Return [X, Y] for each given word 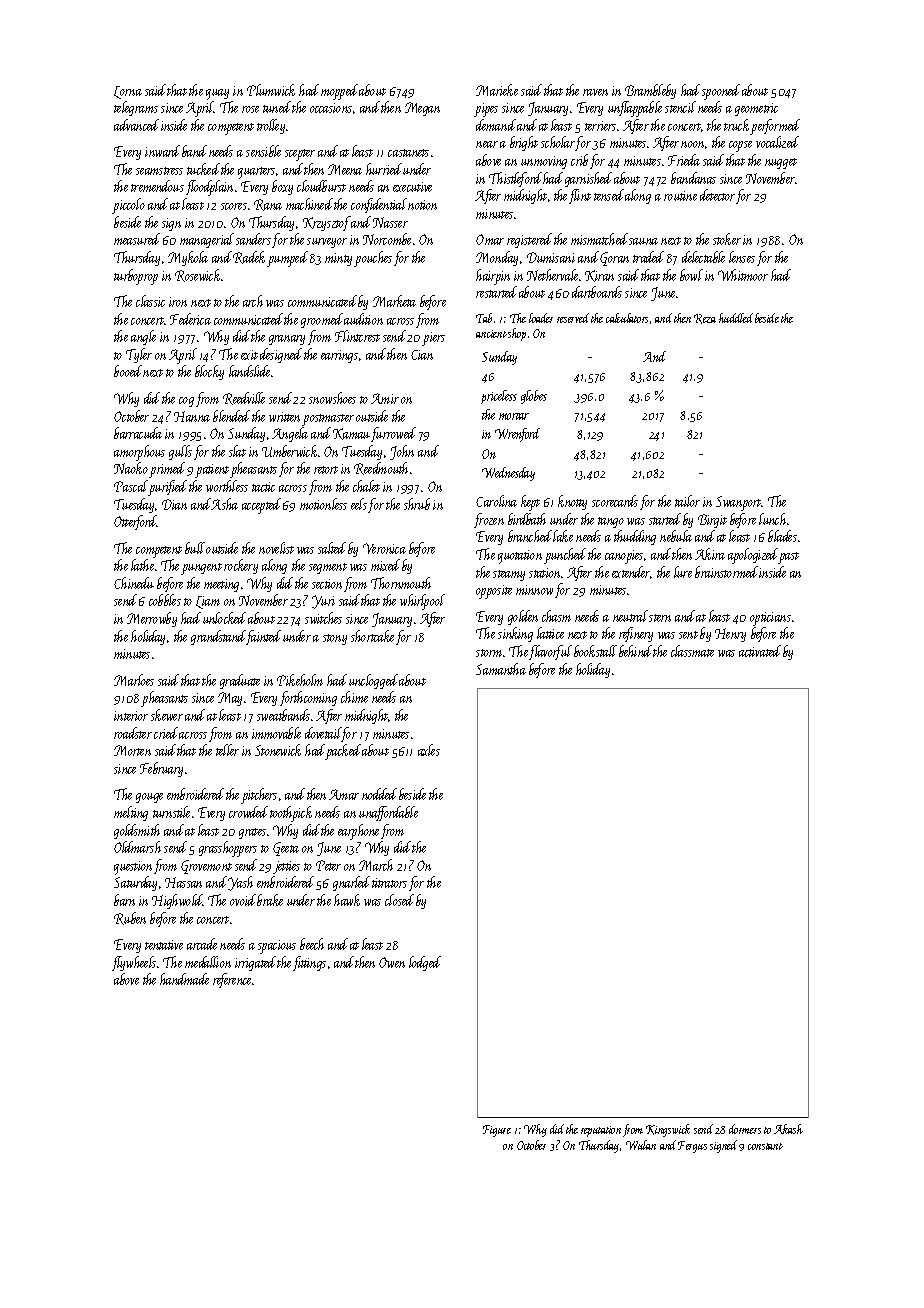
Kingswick [668, 1130]
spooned [721, 92]
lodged [425, 963]
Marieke [497, 90]
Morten [132, 750]
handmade [184, 979]
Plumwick [271, 90]
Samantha [501, 669]
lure [683, 572]
